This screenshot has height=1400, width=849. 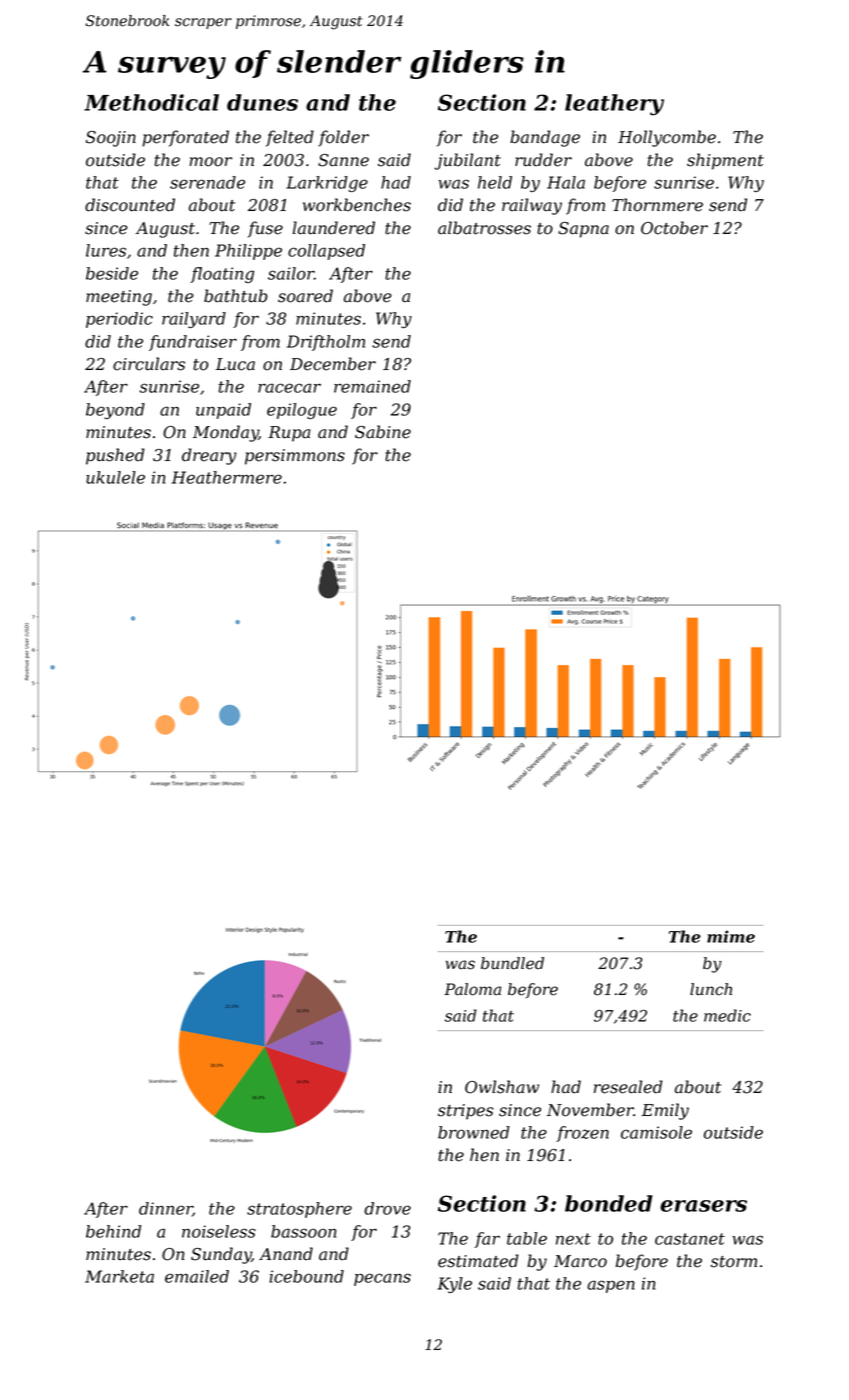 What do you see at coordinates (472, 989) in the screenshot?
I see `Paloma` at bounding box center [472, 989].
